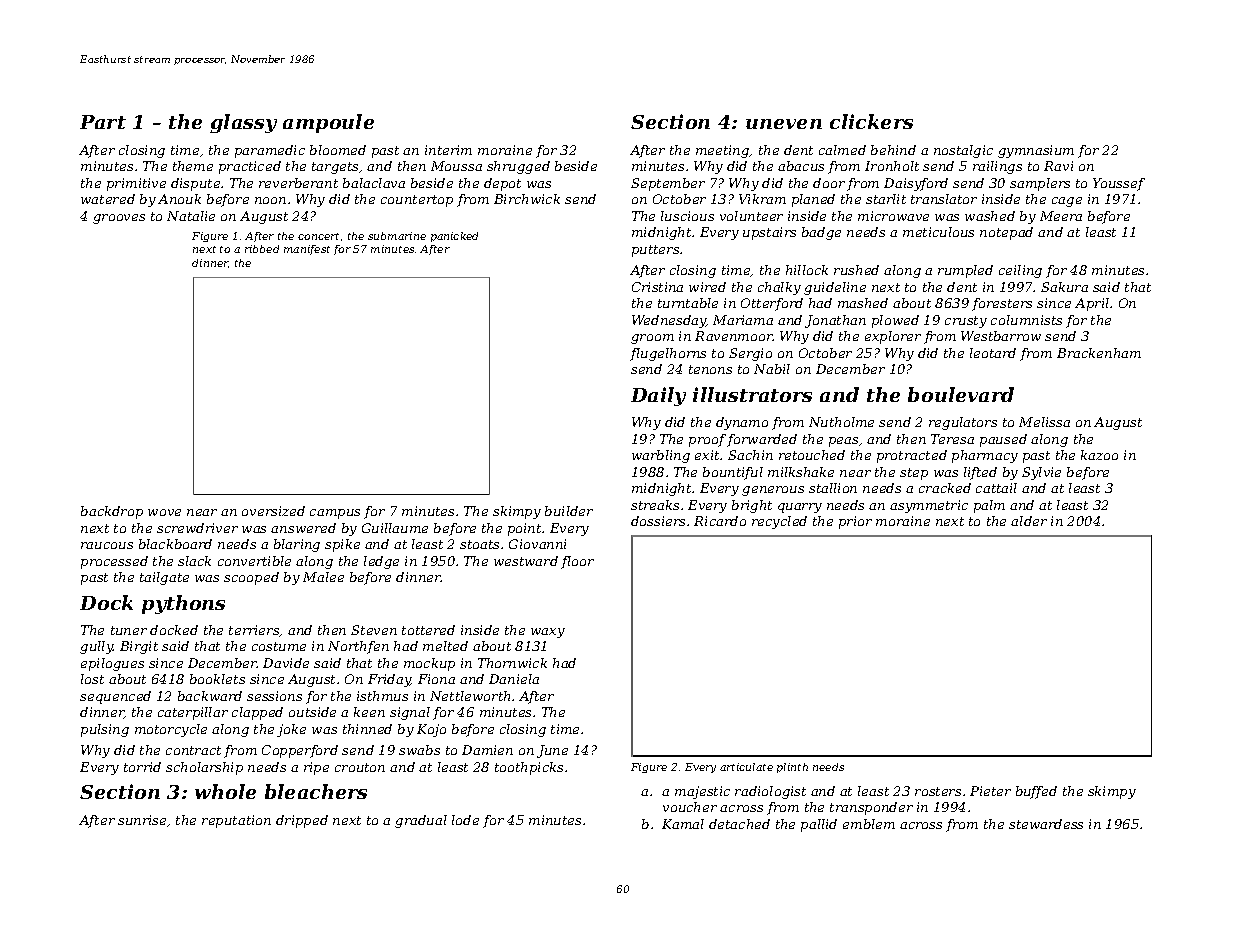  What do you see at coordinates (893, 337) in the screenshot?
I see `explorer` at bounding box center [893, 337].
